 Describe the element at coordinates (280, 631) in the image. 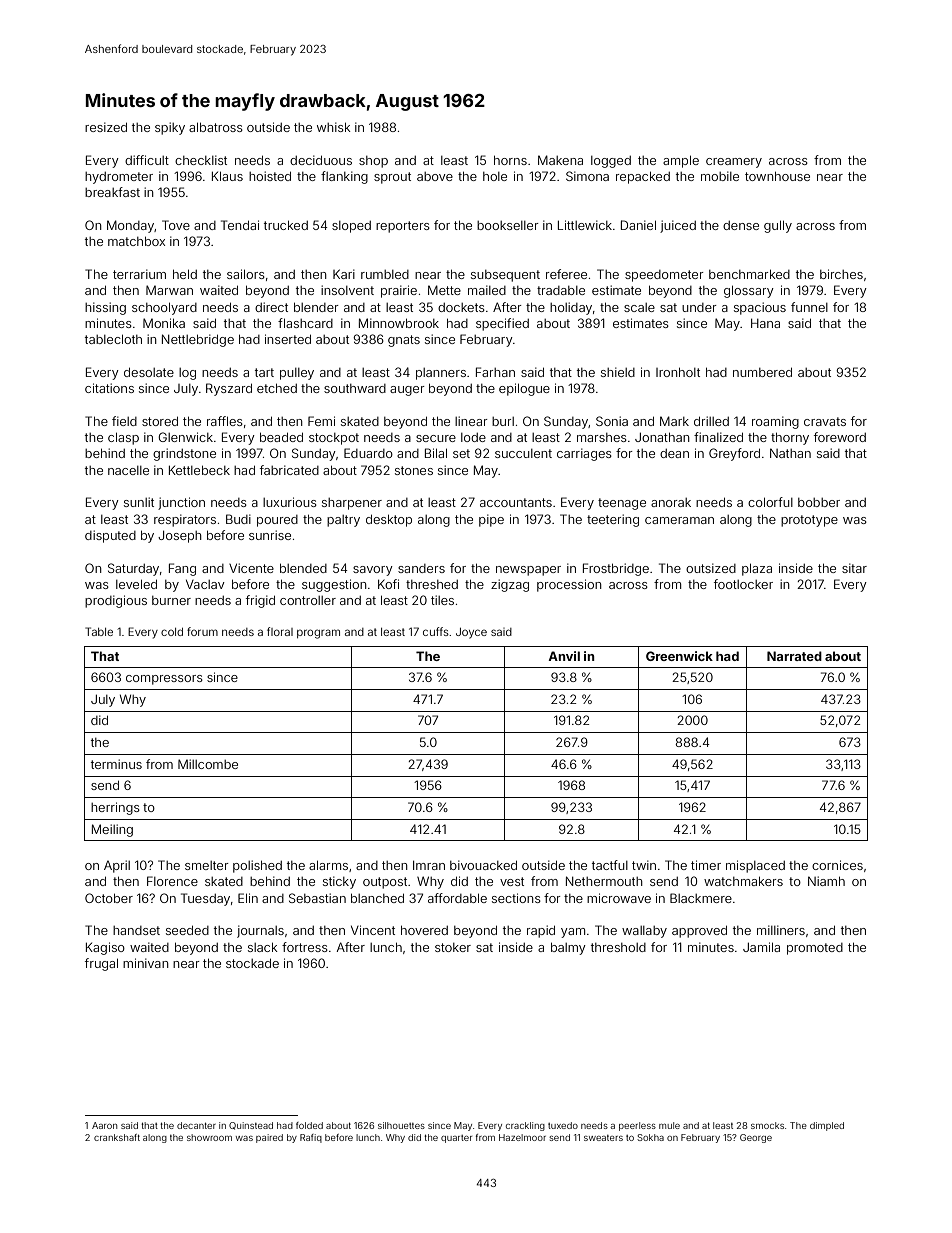

I see `floral` at that location.
